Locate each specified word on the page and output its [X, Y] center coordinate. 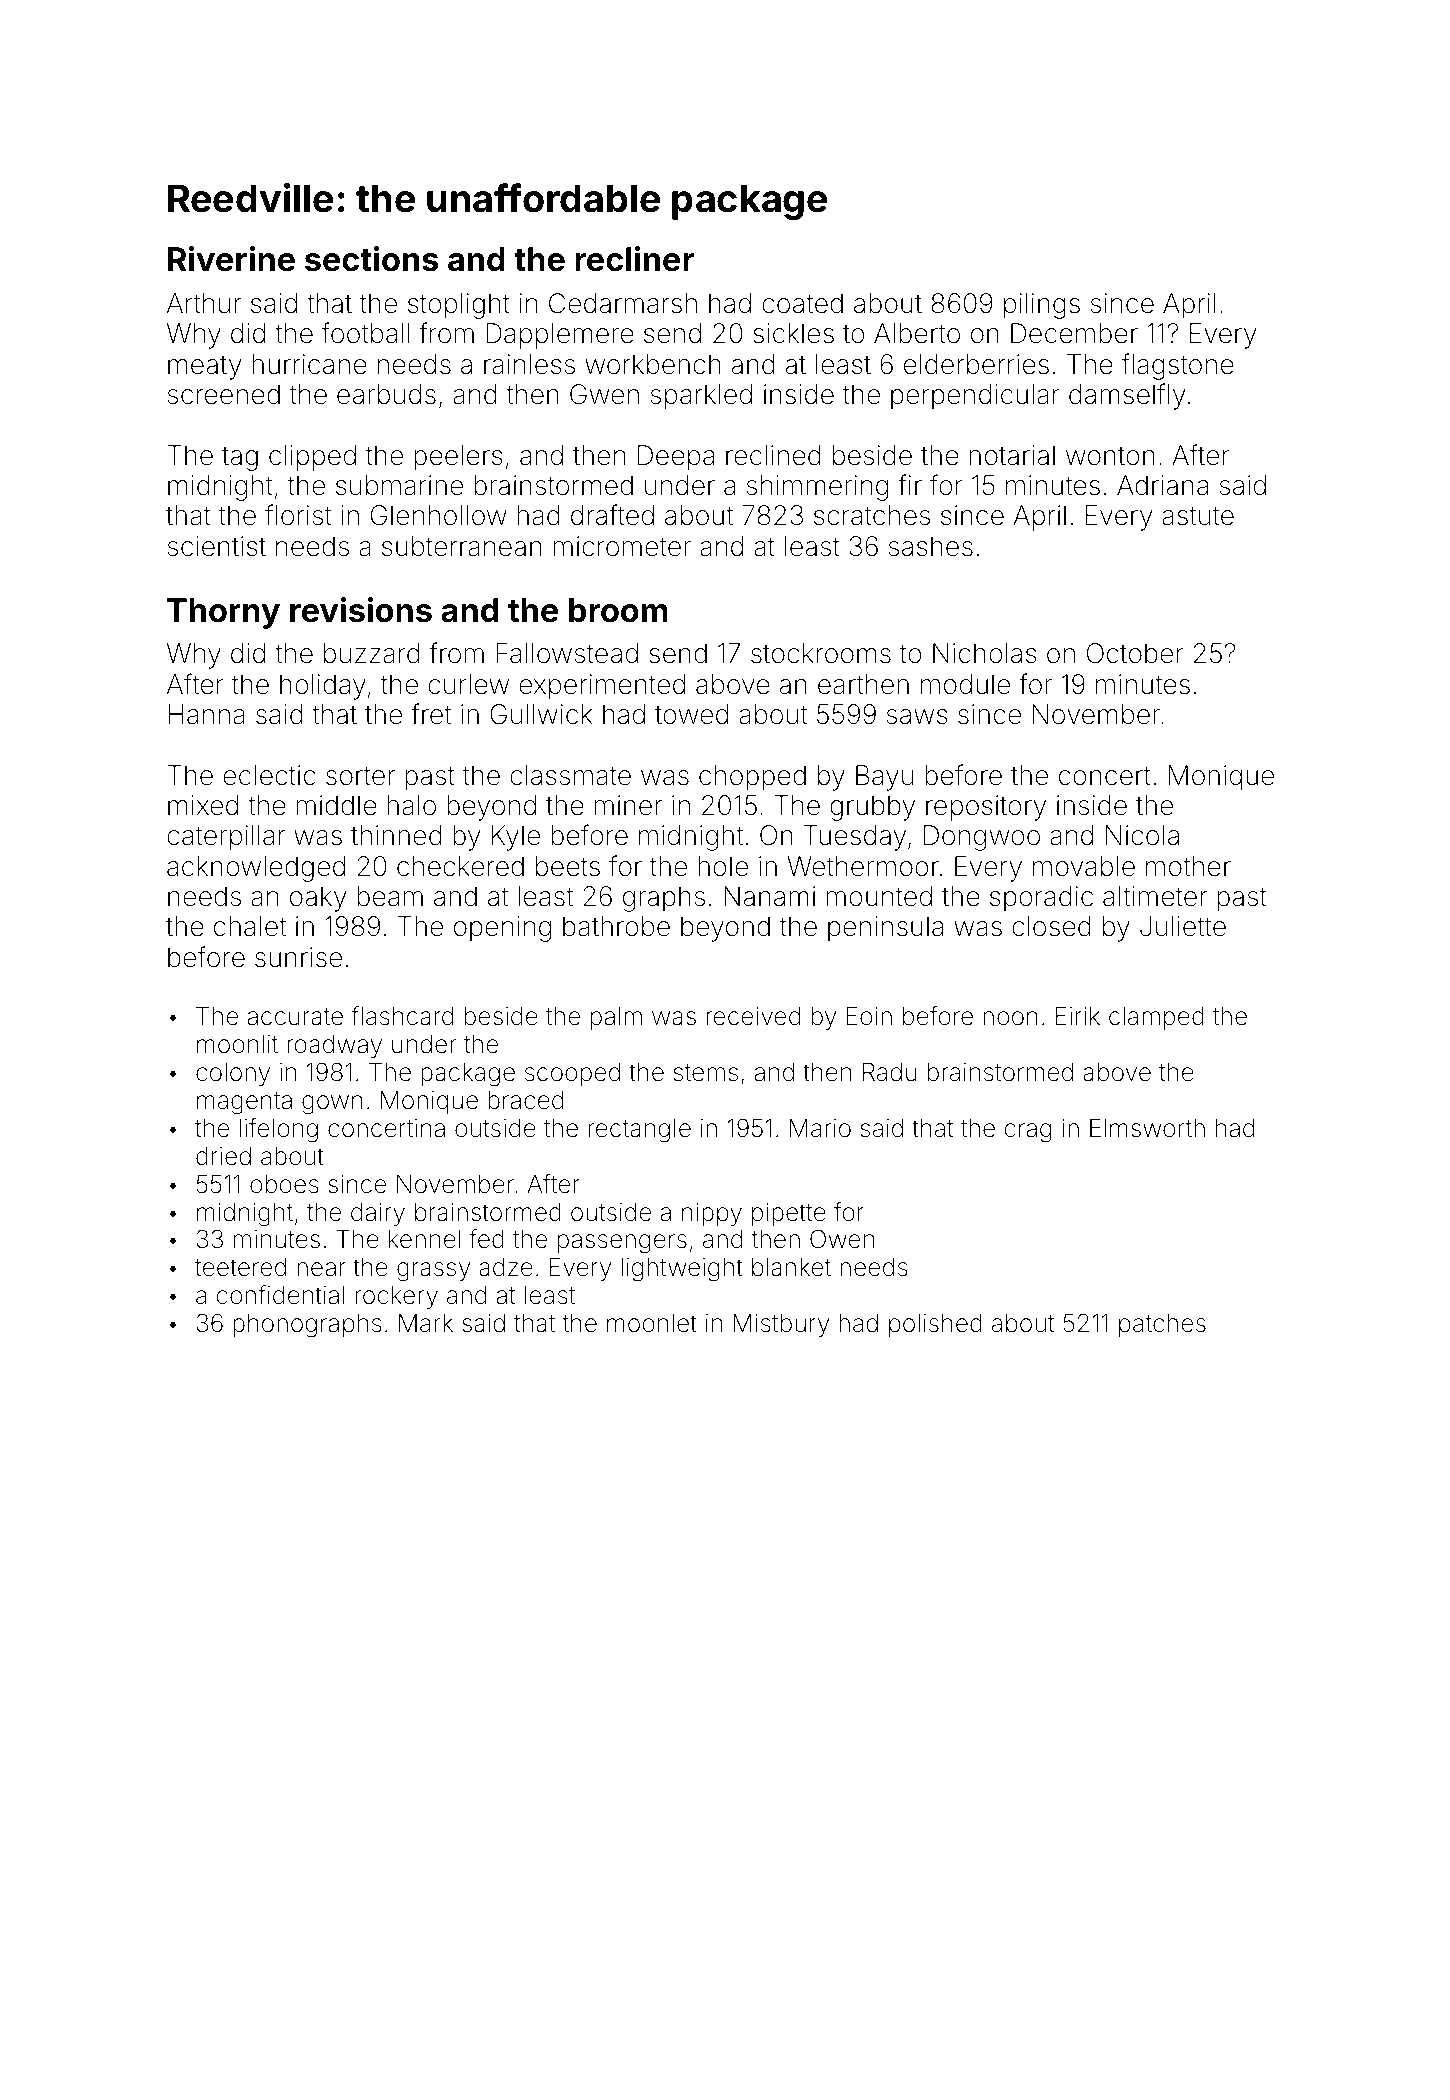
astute [1198, 516]
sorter [360, 776]
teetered [240, 1267]
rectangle [640, 1131]
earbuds [386, 394]
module [965, 684]
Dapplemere [560, 336]
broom [618, 610]
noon [1010, 1018]
